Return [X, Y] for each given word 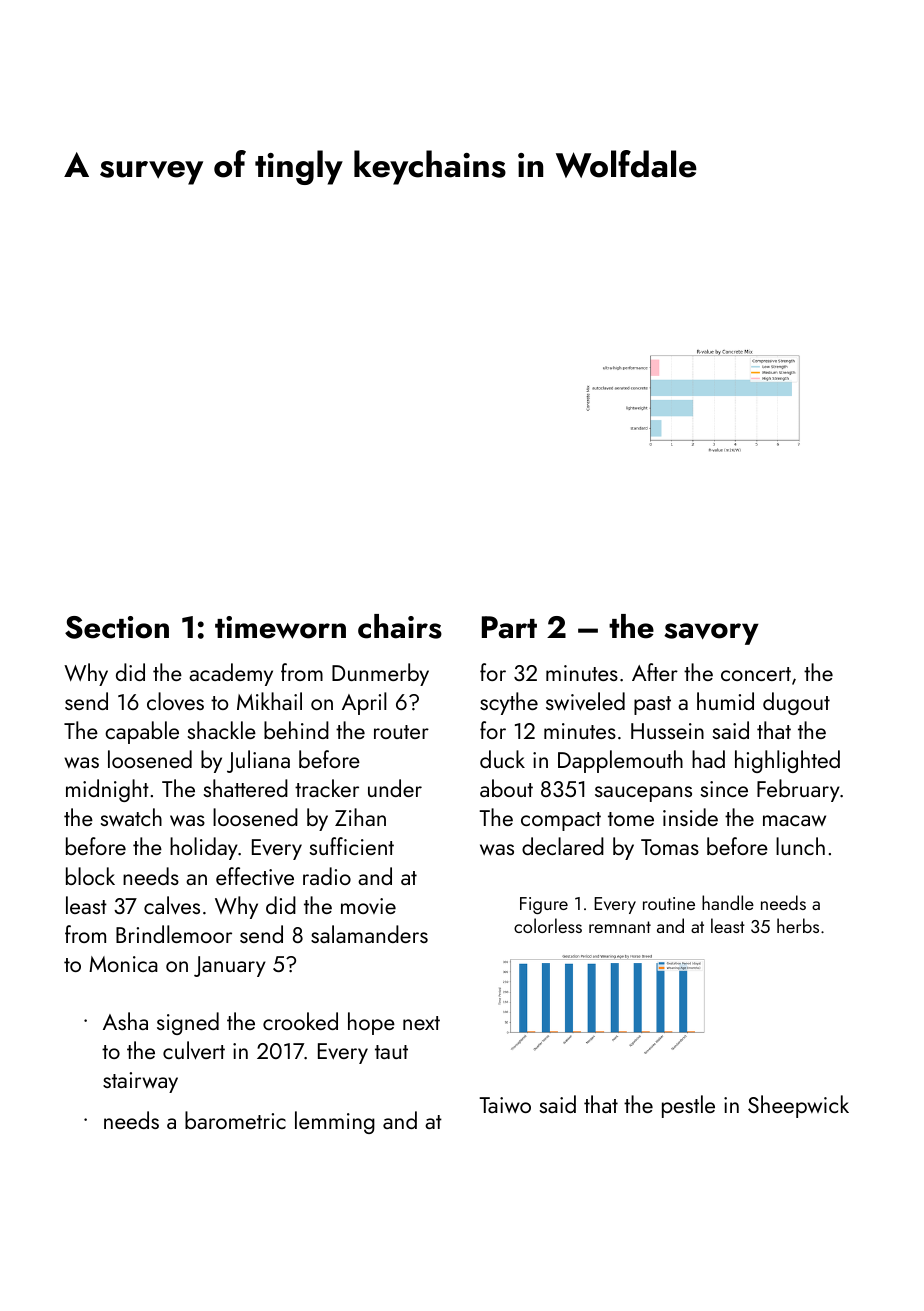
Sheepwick [798, 1106]
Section [117, 627]
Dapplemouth [620, 761]
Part [509, 627]
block [90, 876]
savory [711, 634]
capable [142, 732]
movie [368, 906]
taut [391, 1052]
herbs [798, 925]
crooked [300, 1021]
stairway [140, 1082]
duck [502, 759]
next [421, 1023]
